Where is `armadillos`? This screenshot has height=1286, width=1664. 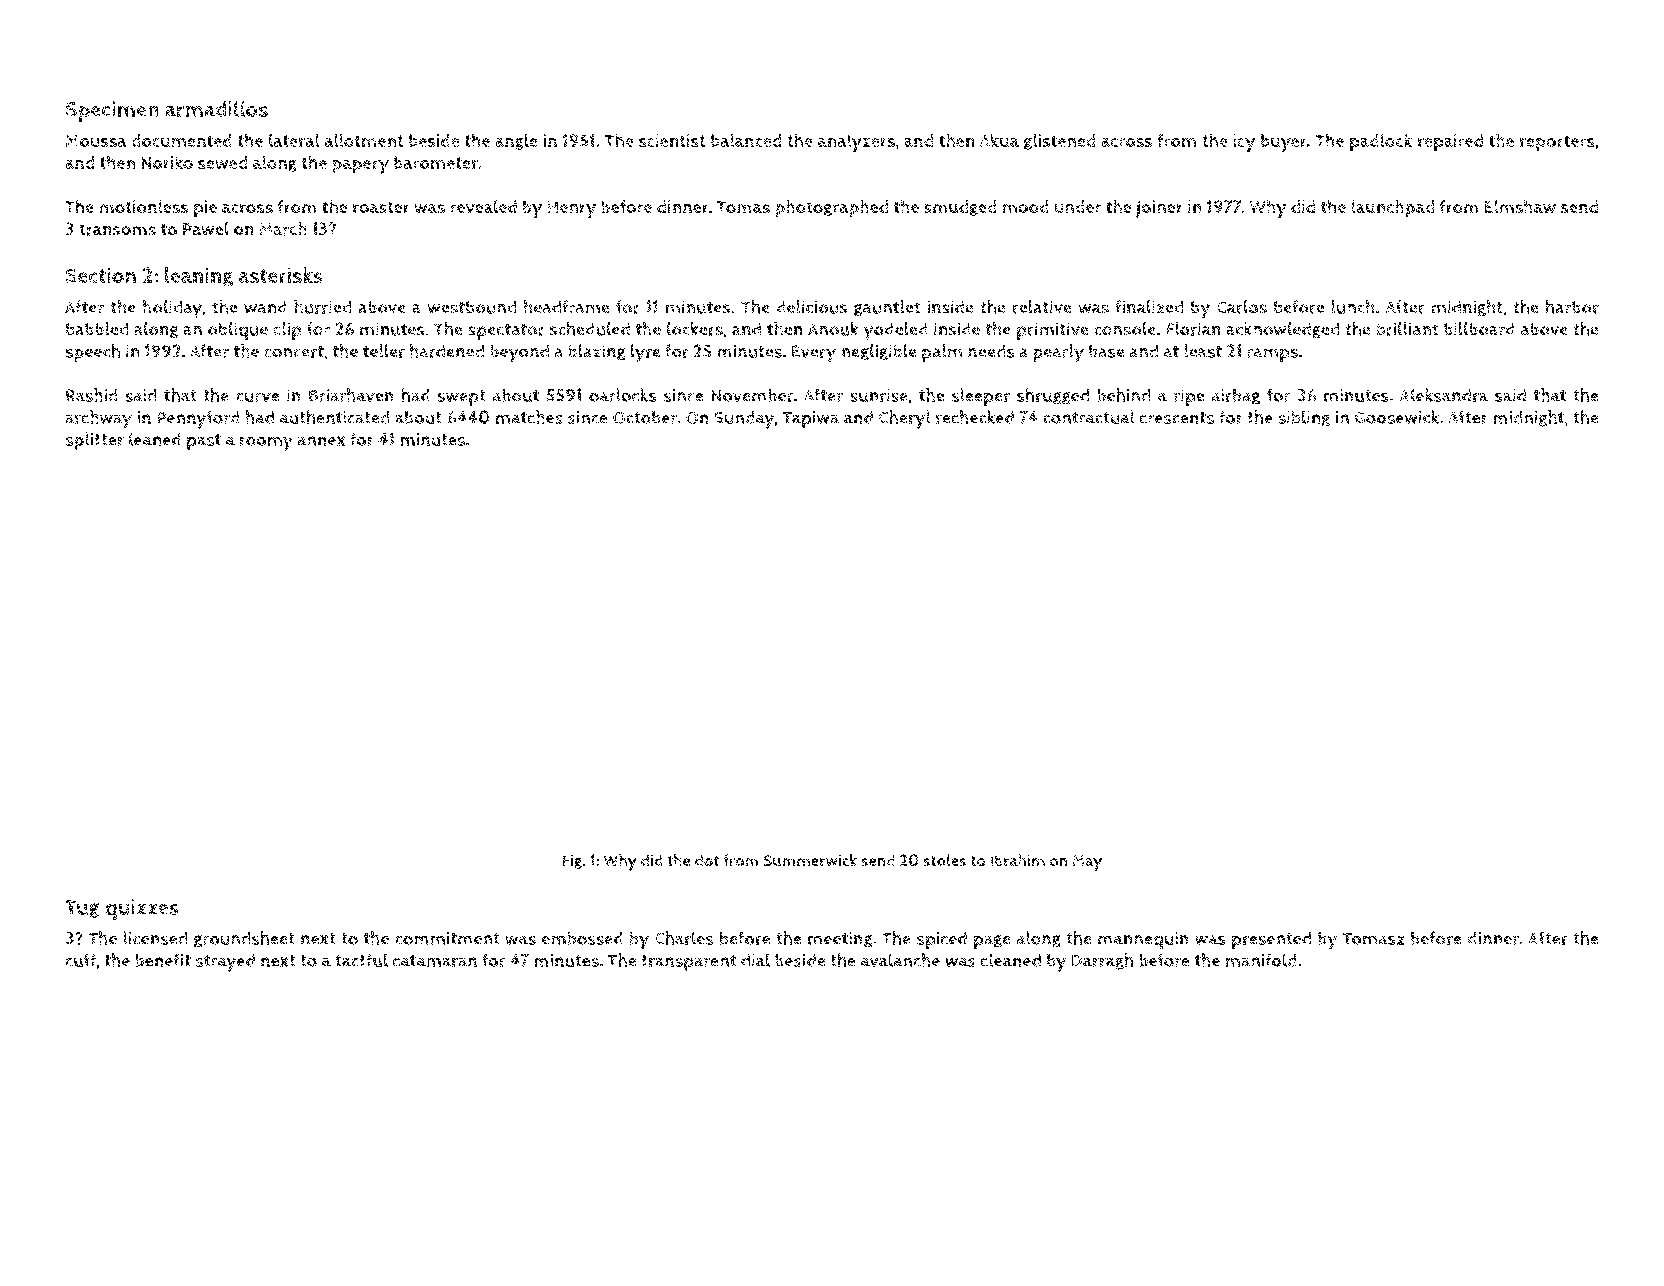
armadillos is located at coordinates (216, 109).
